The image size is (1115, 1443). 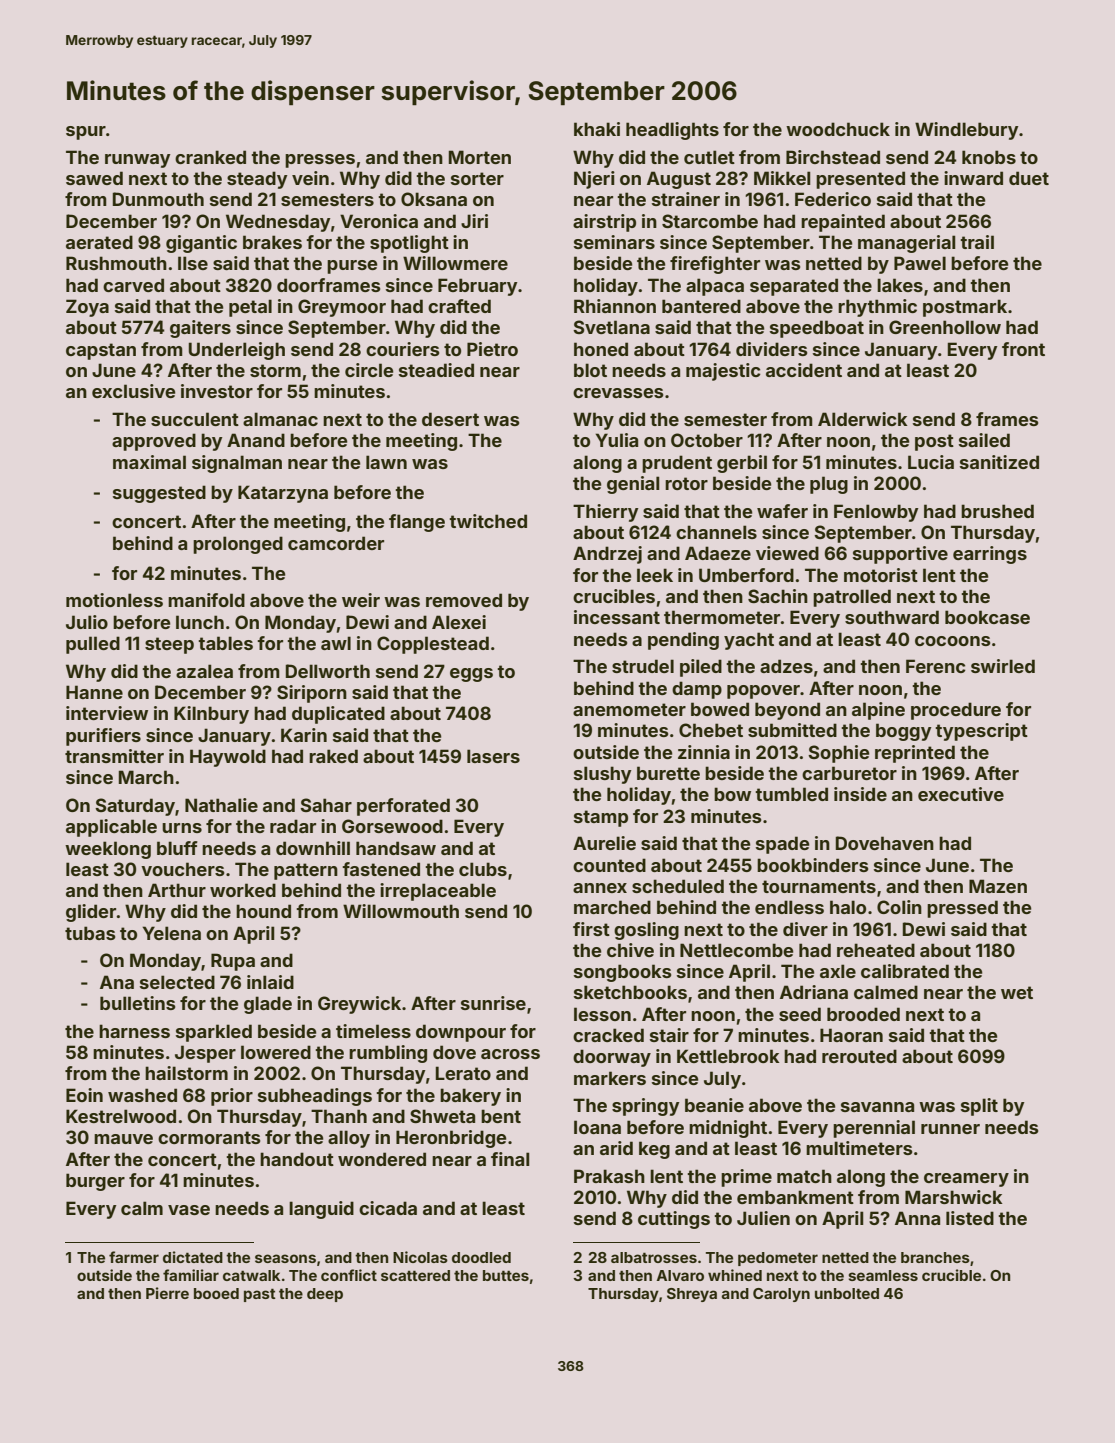 What do you see at coordinates (321, 1210) in the image?
I see `languid` at bounding box center [321, 1210].
